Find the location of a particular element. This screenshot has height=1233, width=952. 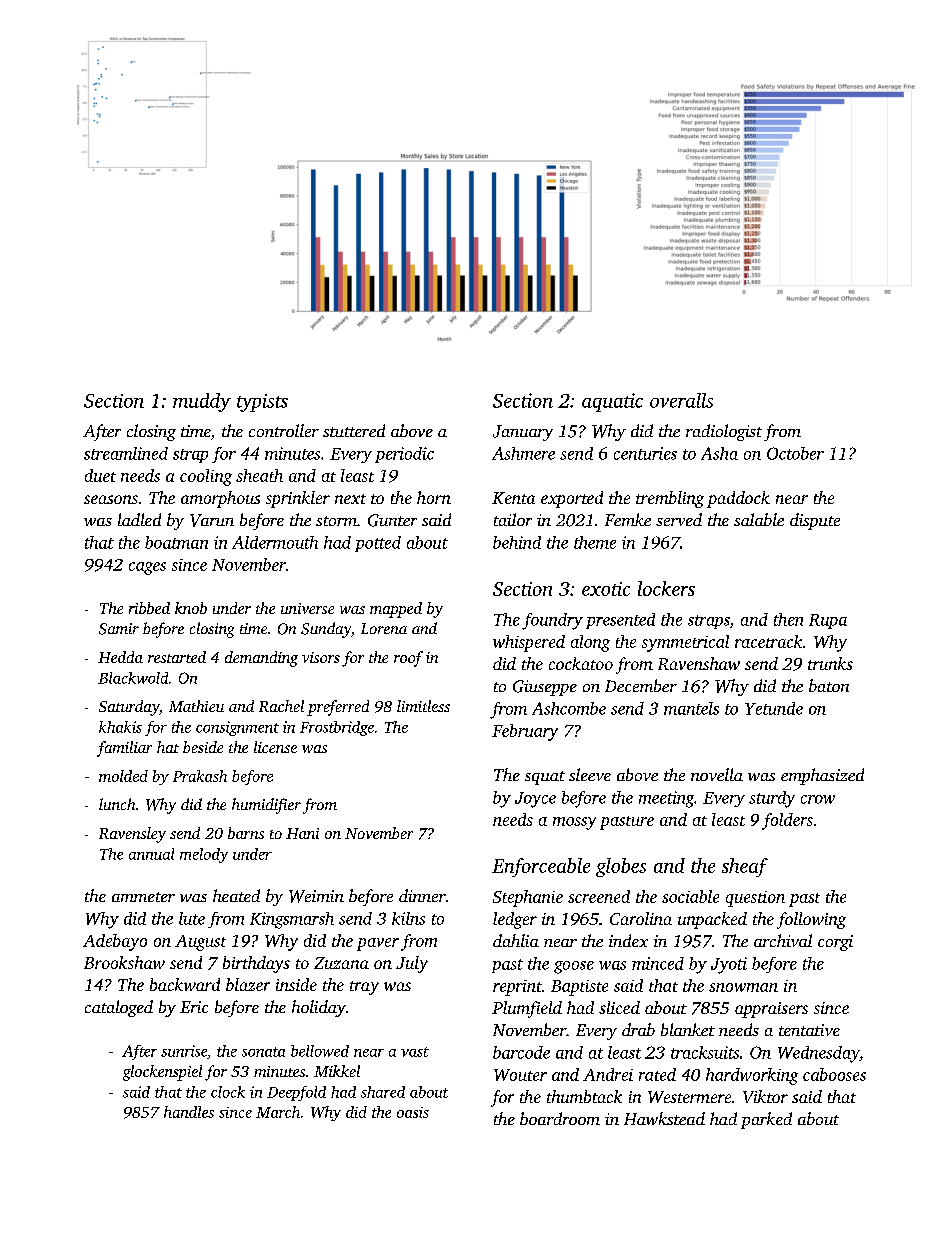

Deepfold is located at coordinates (296, 1093).
